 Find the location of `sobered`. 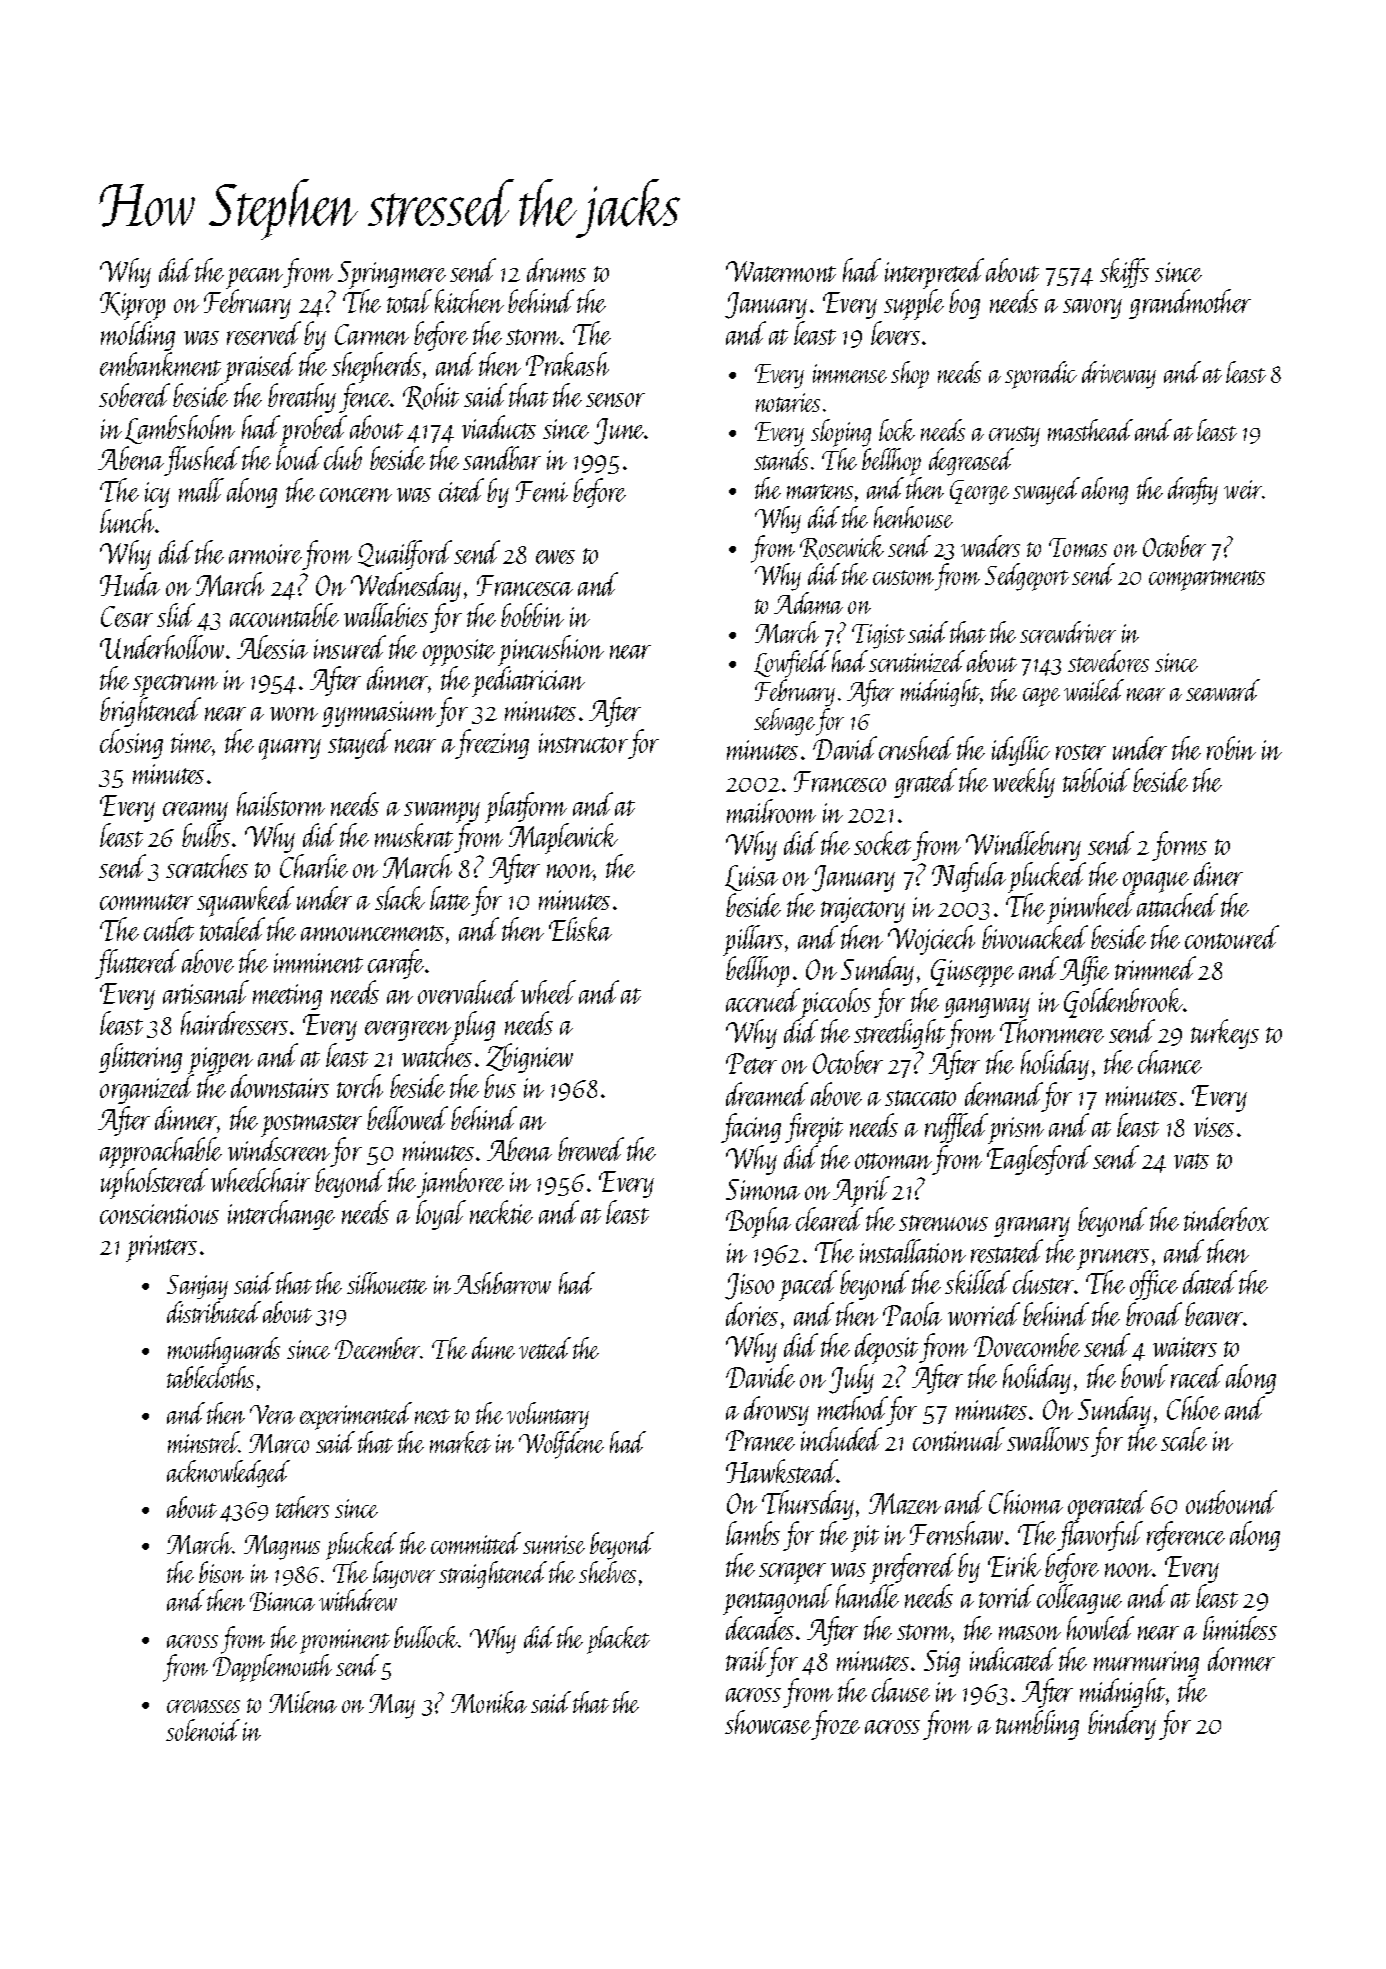

sobered is located at coordinates (134, 395).
